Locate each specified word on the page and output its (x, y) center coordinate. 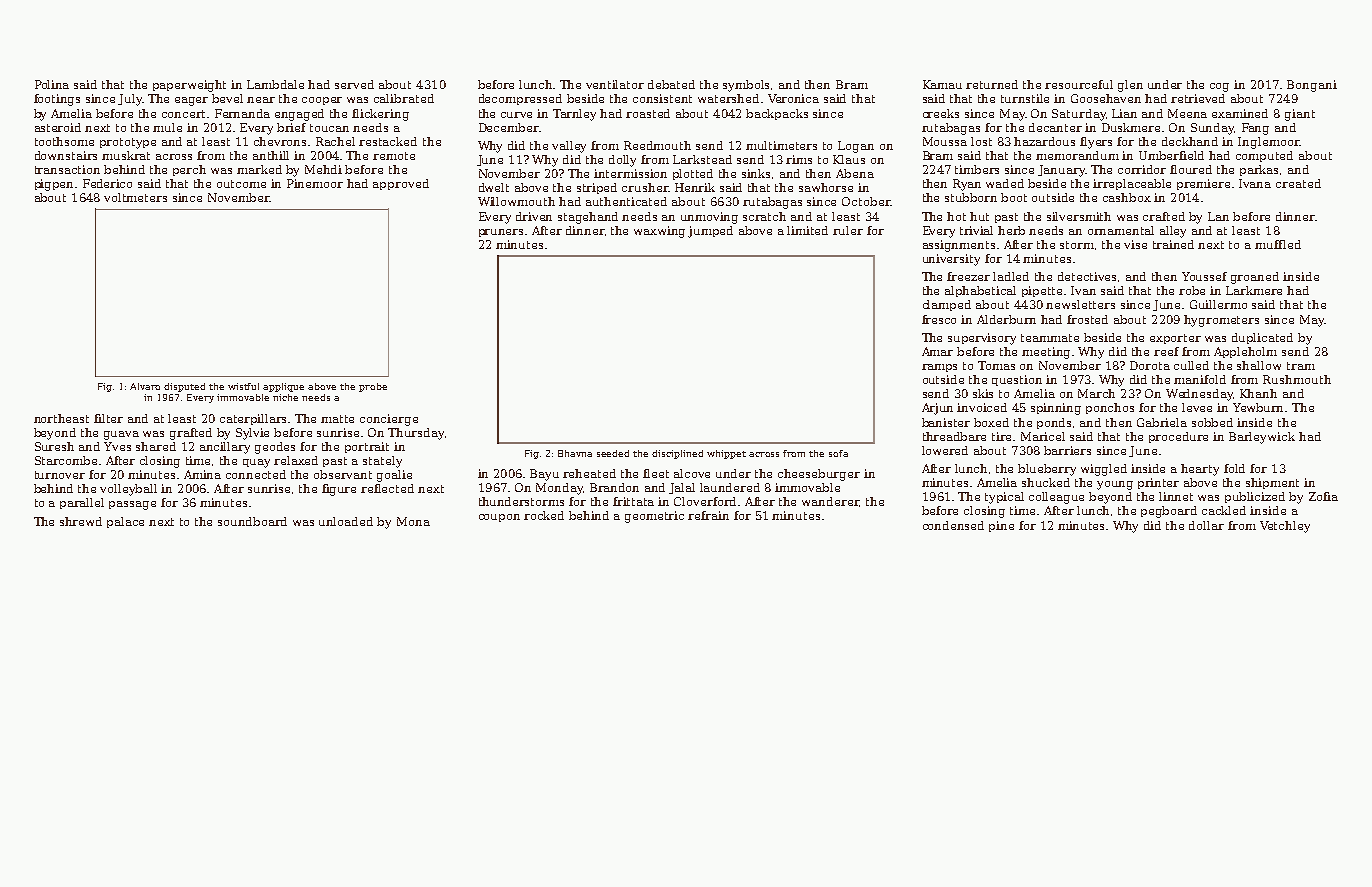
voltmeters (135, 197)
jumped (710, 232)
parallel (82, 503)
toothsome (64, 141)
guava (121, 435)
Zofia (1323, 496)
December (509, 127)
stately (382, 462)
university (951, 260)
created (1298, 183)
